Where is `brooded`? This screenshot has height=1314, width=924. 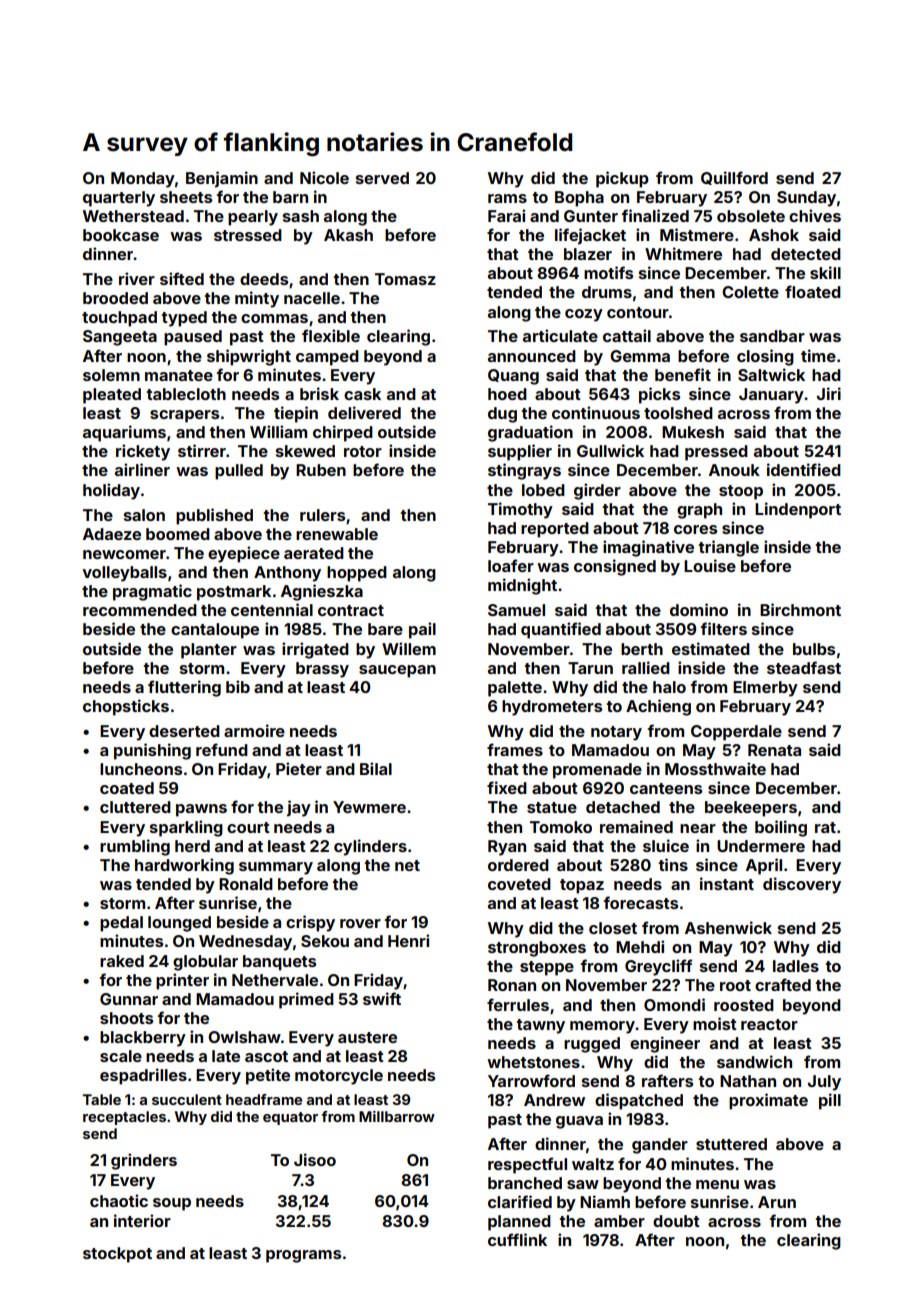
brooded is located at coordinates (115, 298).
